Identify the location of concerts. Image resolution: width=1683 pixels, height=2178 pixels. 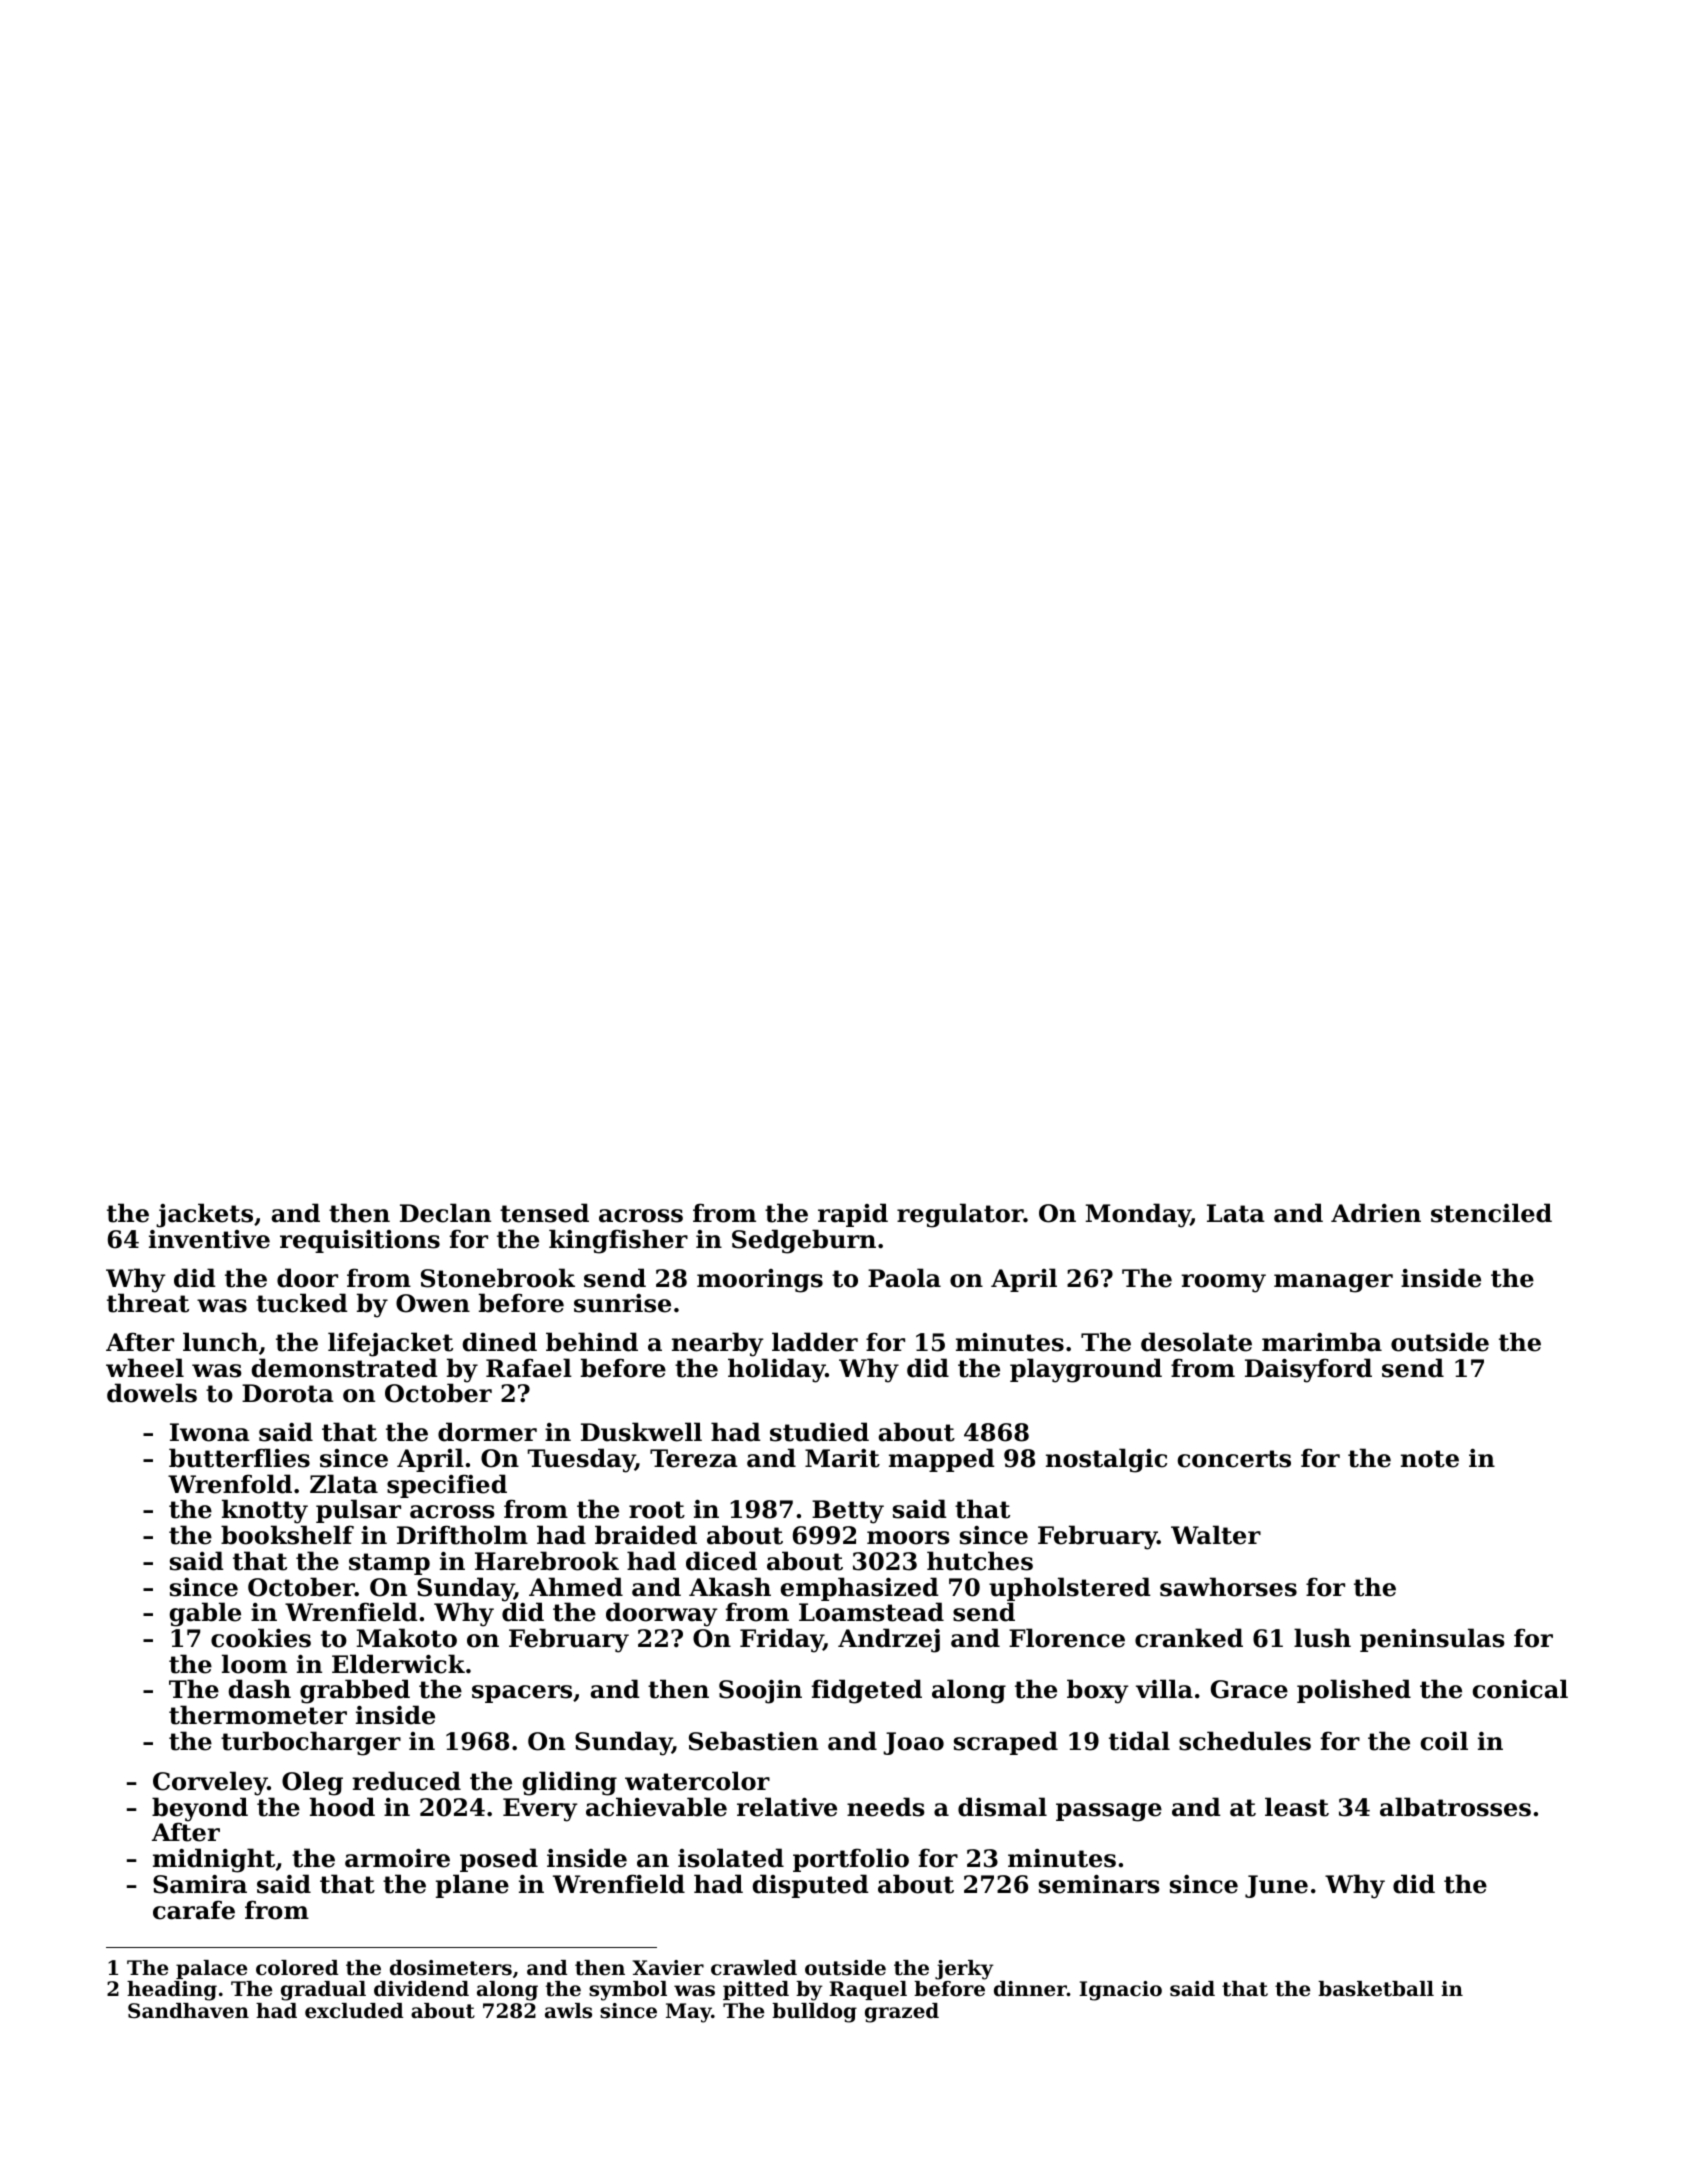
(1234, 1459).
